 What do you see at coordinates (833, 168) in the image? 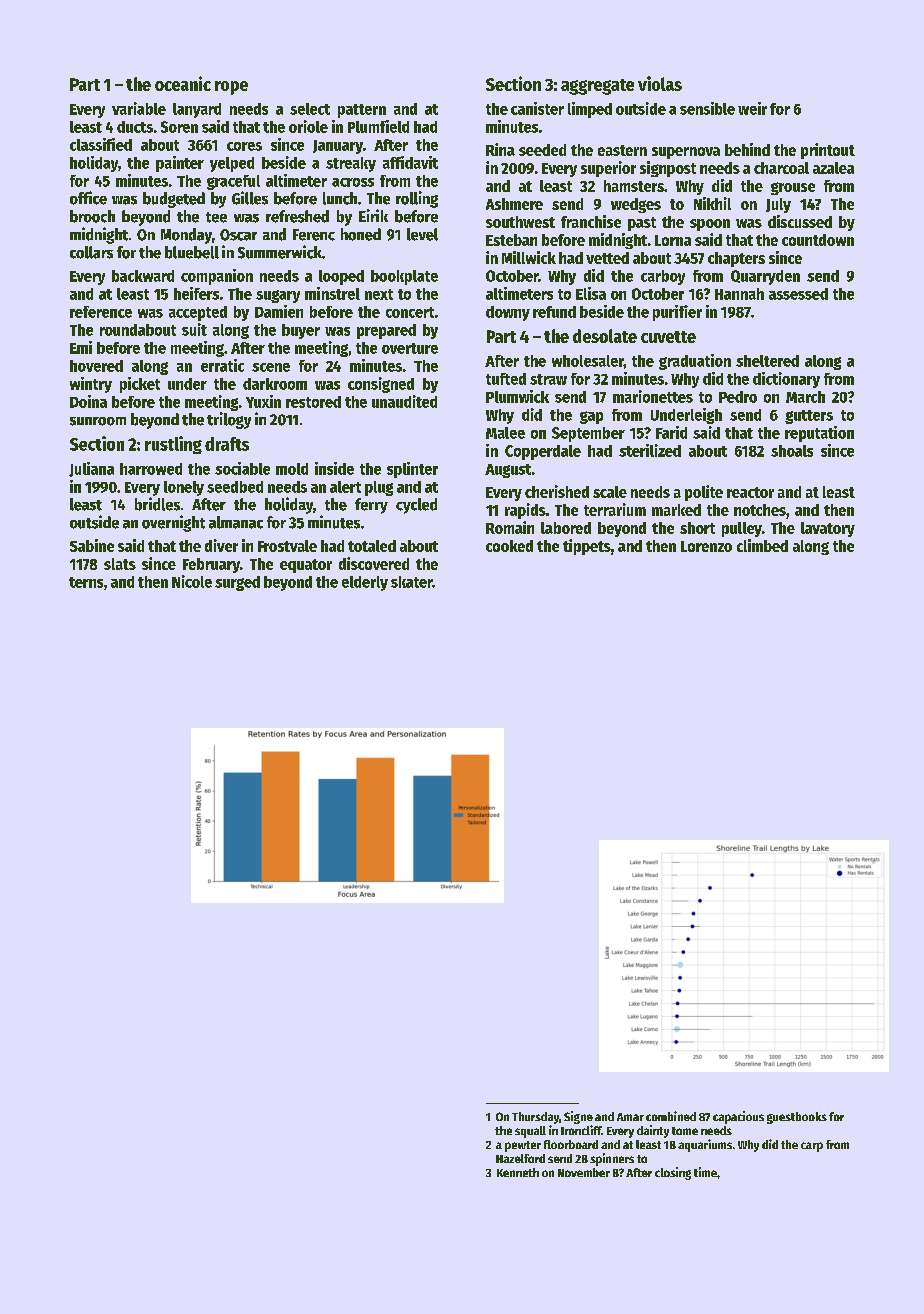
I see `azalea` at bounding box center [833, 168].
